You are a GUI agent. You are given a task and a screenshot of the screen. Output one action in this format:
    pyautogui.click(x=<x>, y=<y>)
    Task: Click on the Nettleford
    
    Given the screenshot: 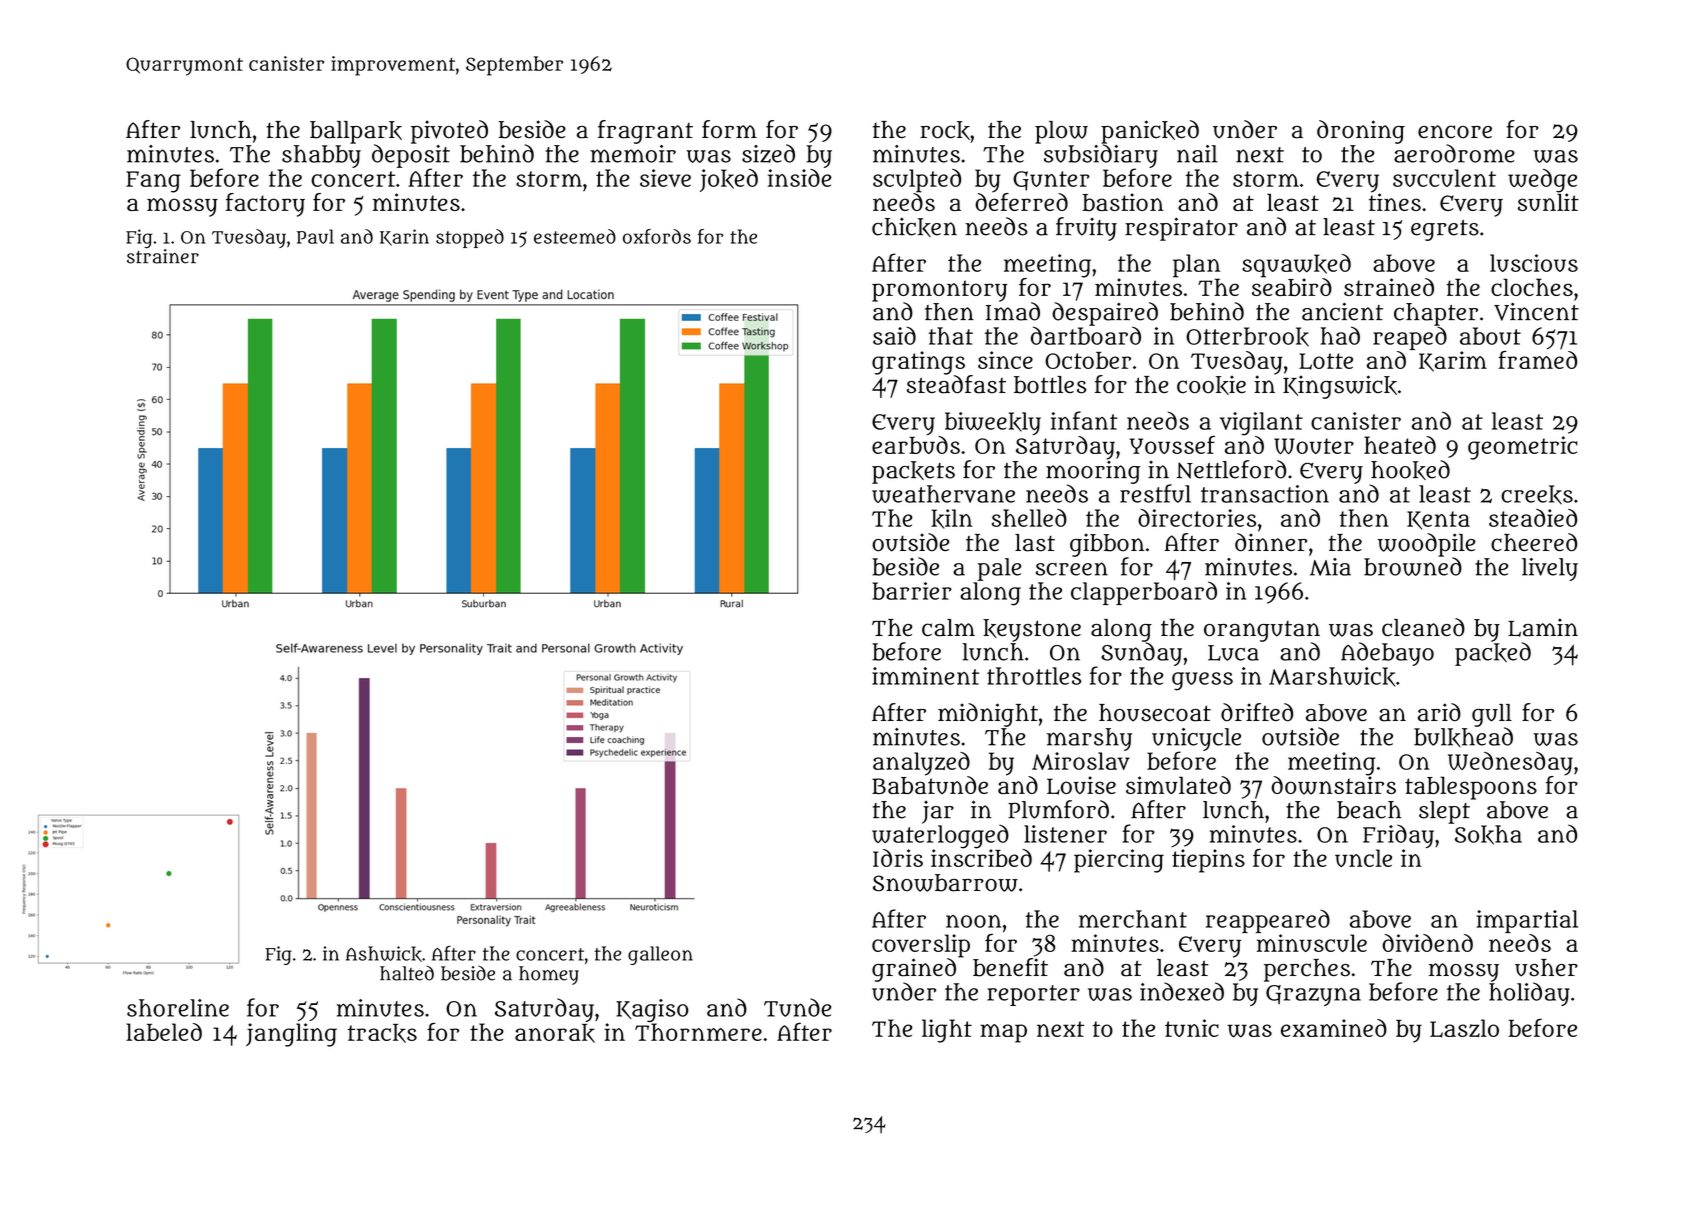 What is the action you would take?
    pyautogui.click(x=1231, y=469)
